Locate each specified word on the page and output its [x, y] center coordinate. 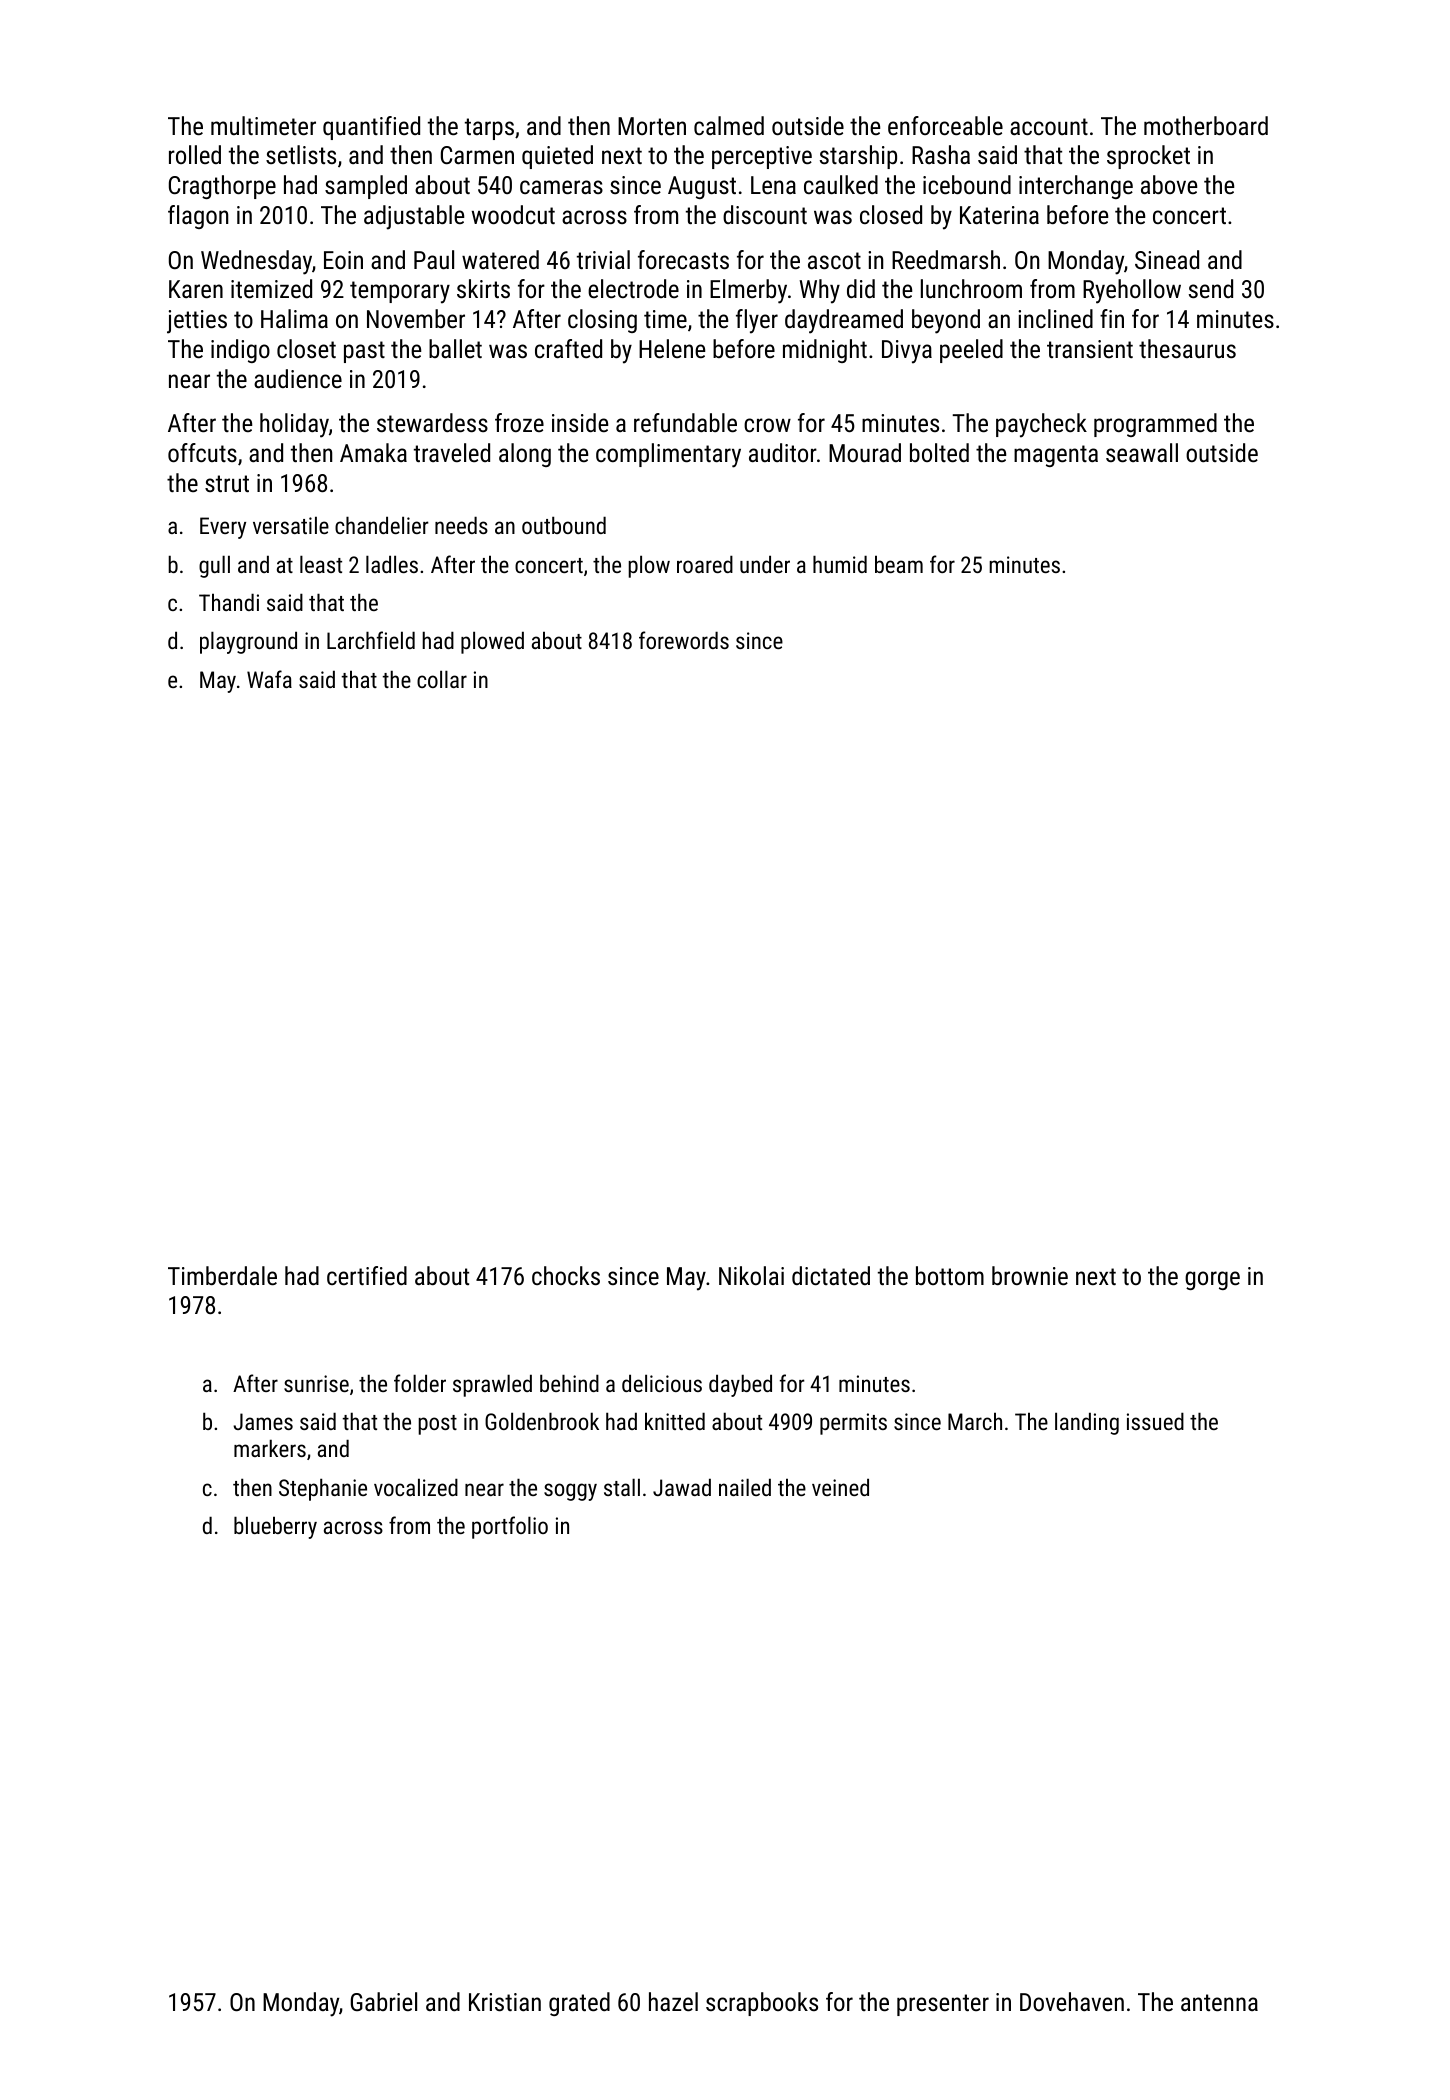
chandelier [382, 525]
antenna [1219, 2002]
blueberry [275, 1527]
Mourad [865, 452]
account [1049, 126]
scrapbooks [762, 2004]
